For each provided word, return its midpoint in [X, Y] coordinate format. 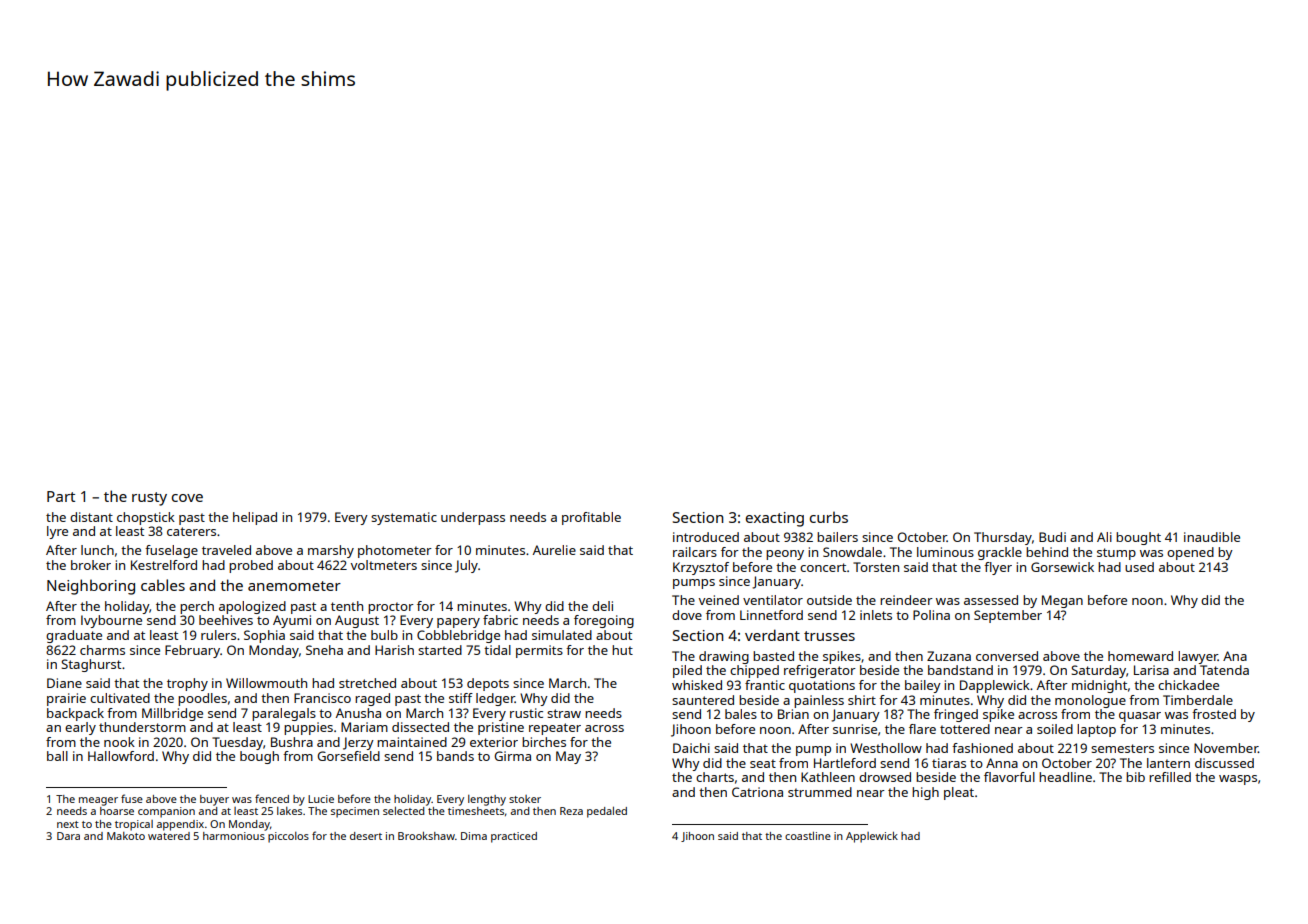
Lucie [321, 799]
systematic [404, 518]
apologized [252, 607]
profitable [591, 518]
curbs [829, 517]
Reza [571, 811]
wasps [1238, 780]
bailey [923, 686]
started [440, 650]
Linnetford [771, 615]
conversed [1007, 656]
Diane [64, 683]
